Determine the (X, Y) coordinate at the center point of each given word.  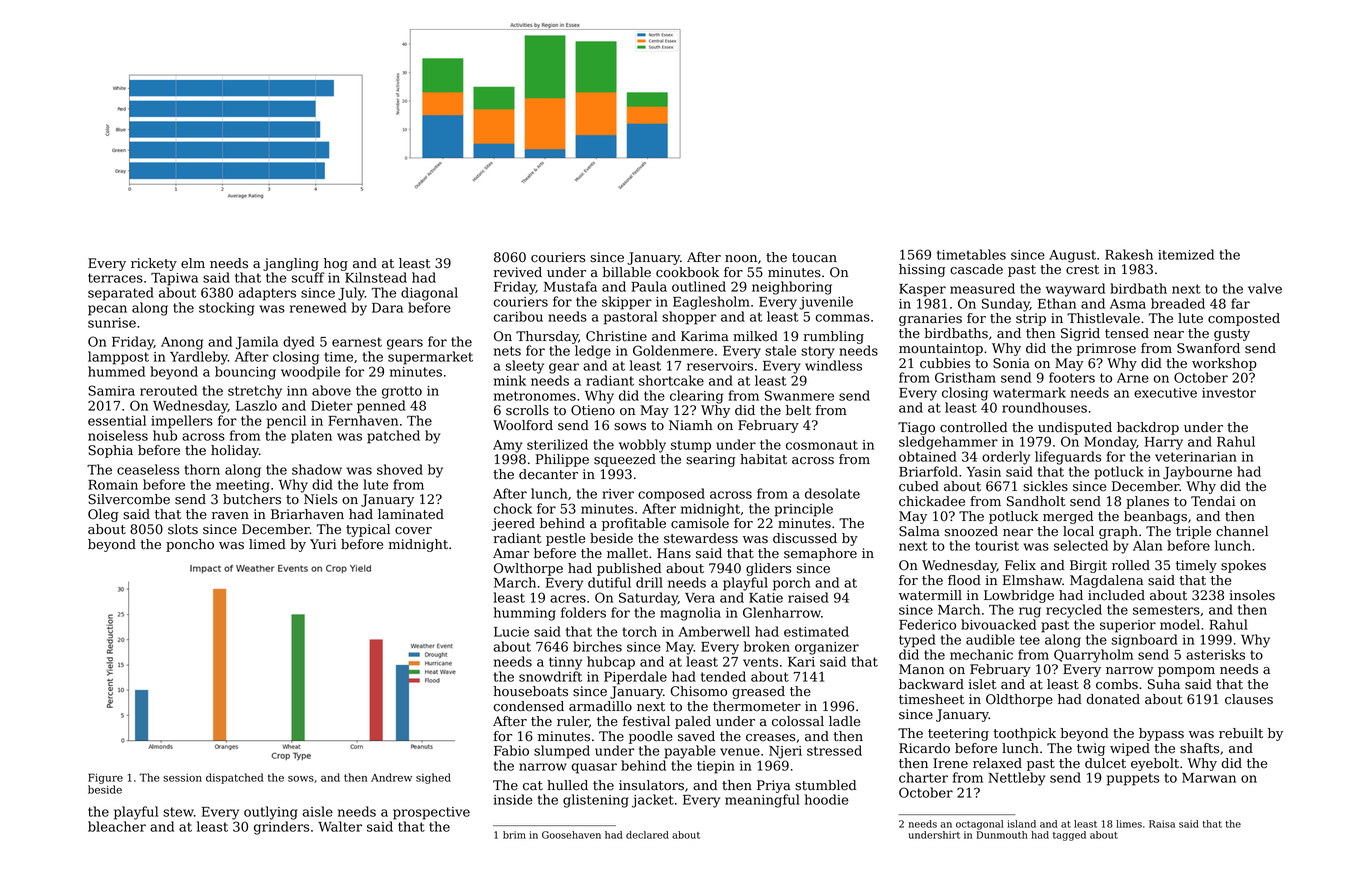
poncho (190, 545)
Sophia (110, 451)
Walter (340, 826)
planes (1147, 502)
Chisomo (698, 691)
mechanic (981, 654)
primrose (1106, 349)
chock (513, 508)
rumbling (834, 337)
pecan (107, 310)
